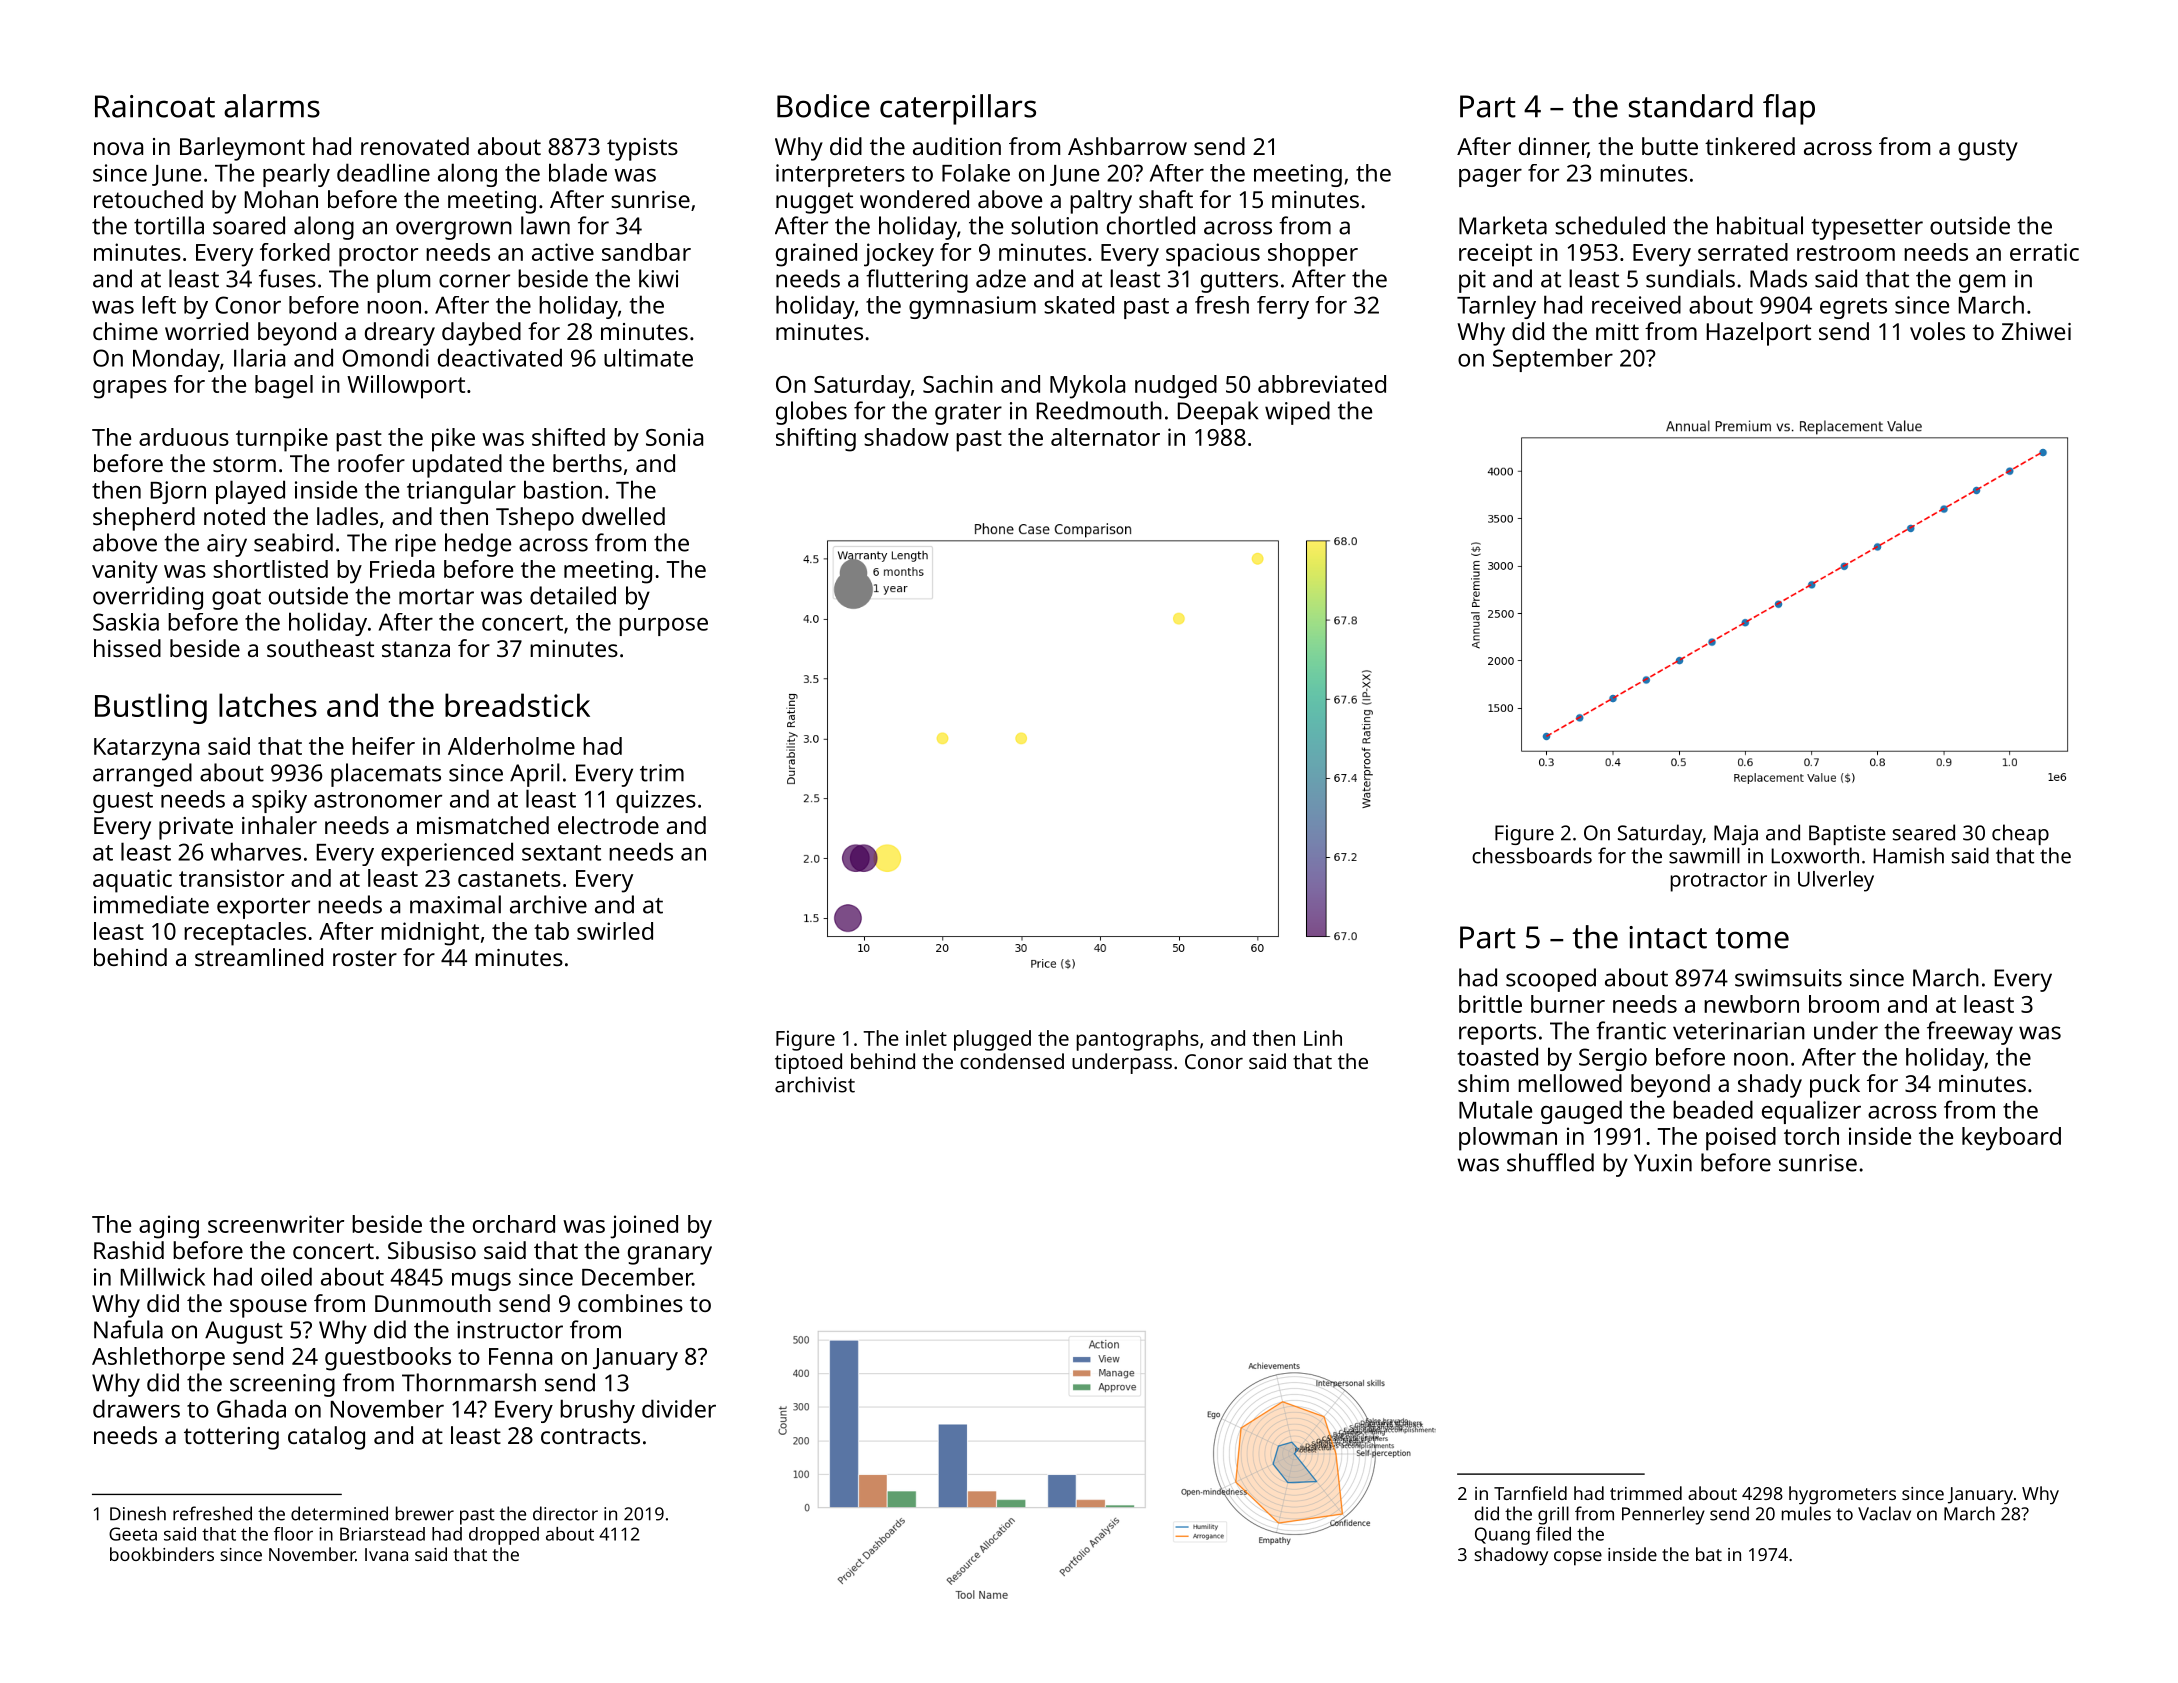 The image size is (2178, 1683). I want to click on shuffled, so click(1550, 1162).
